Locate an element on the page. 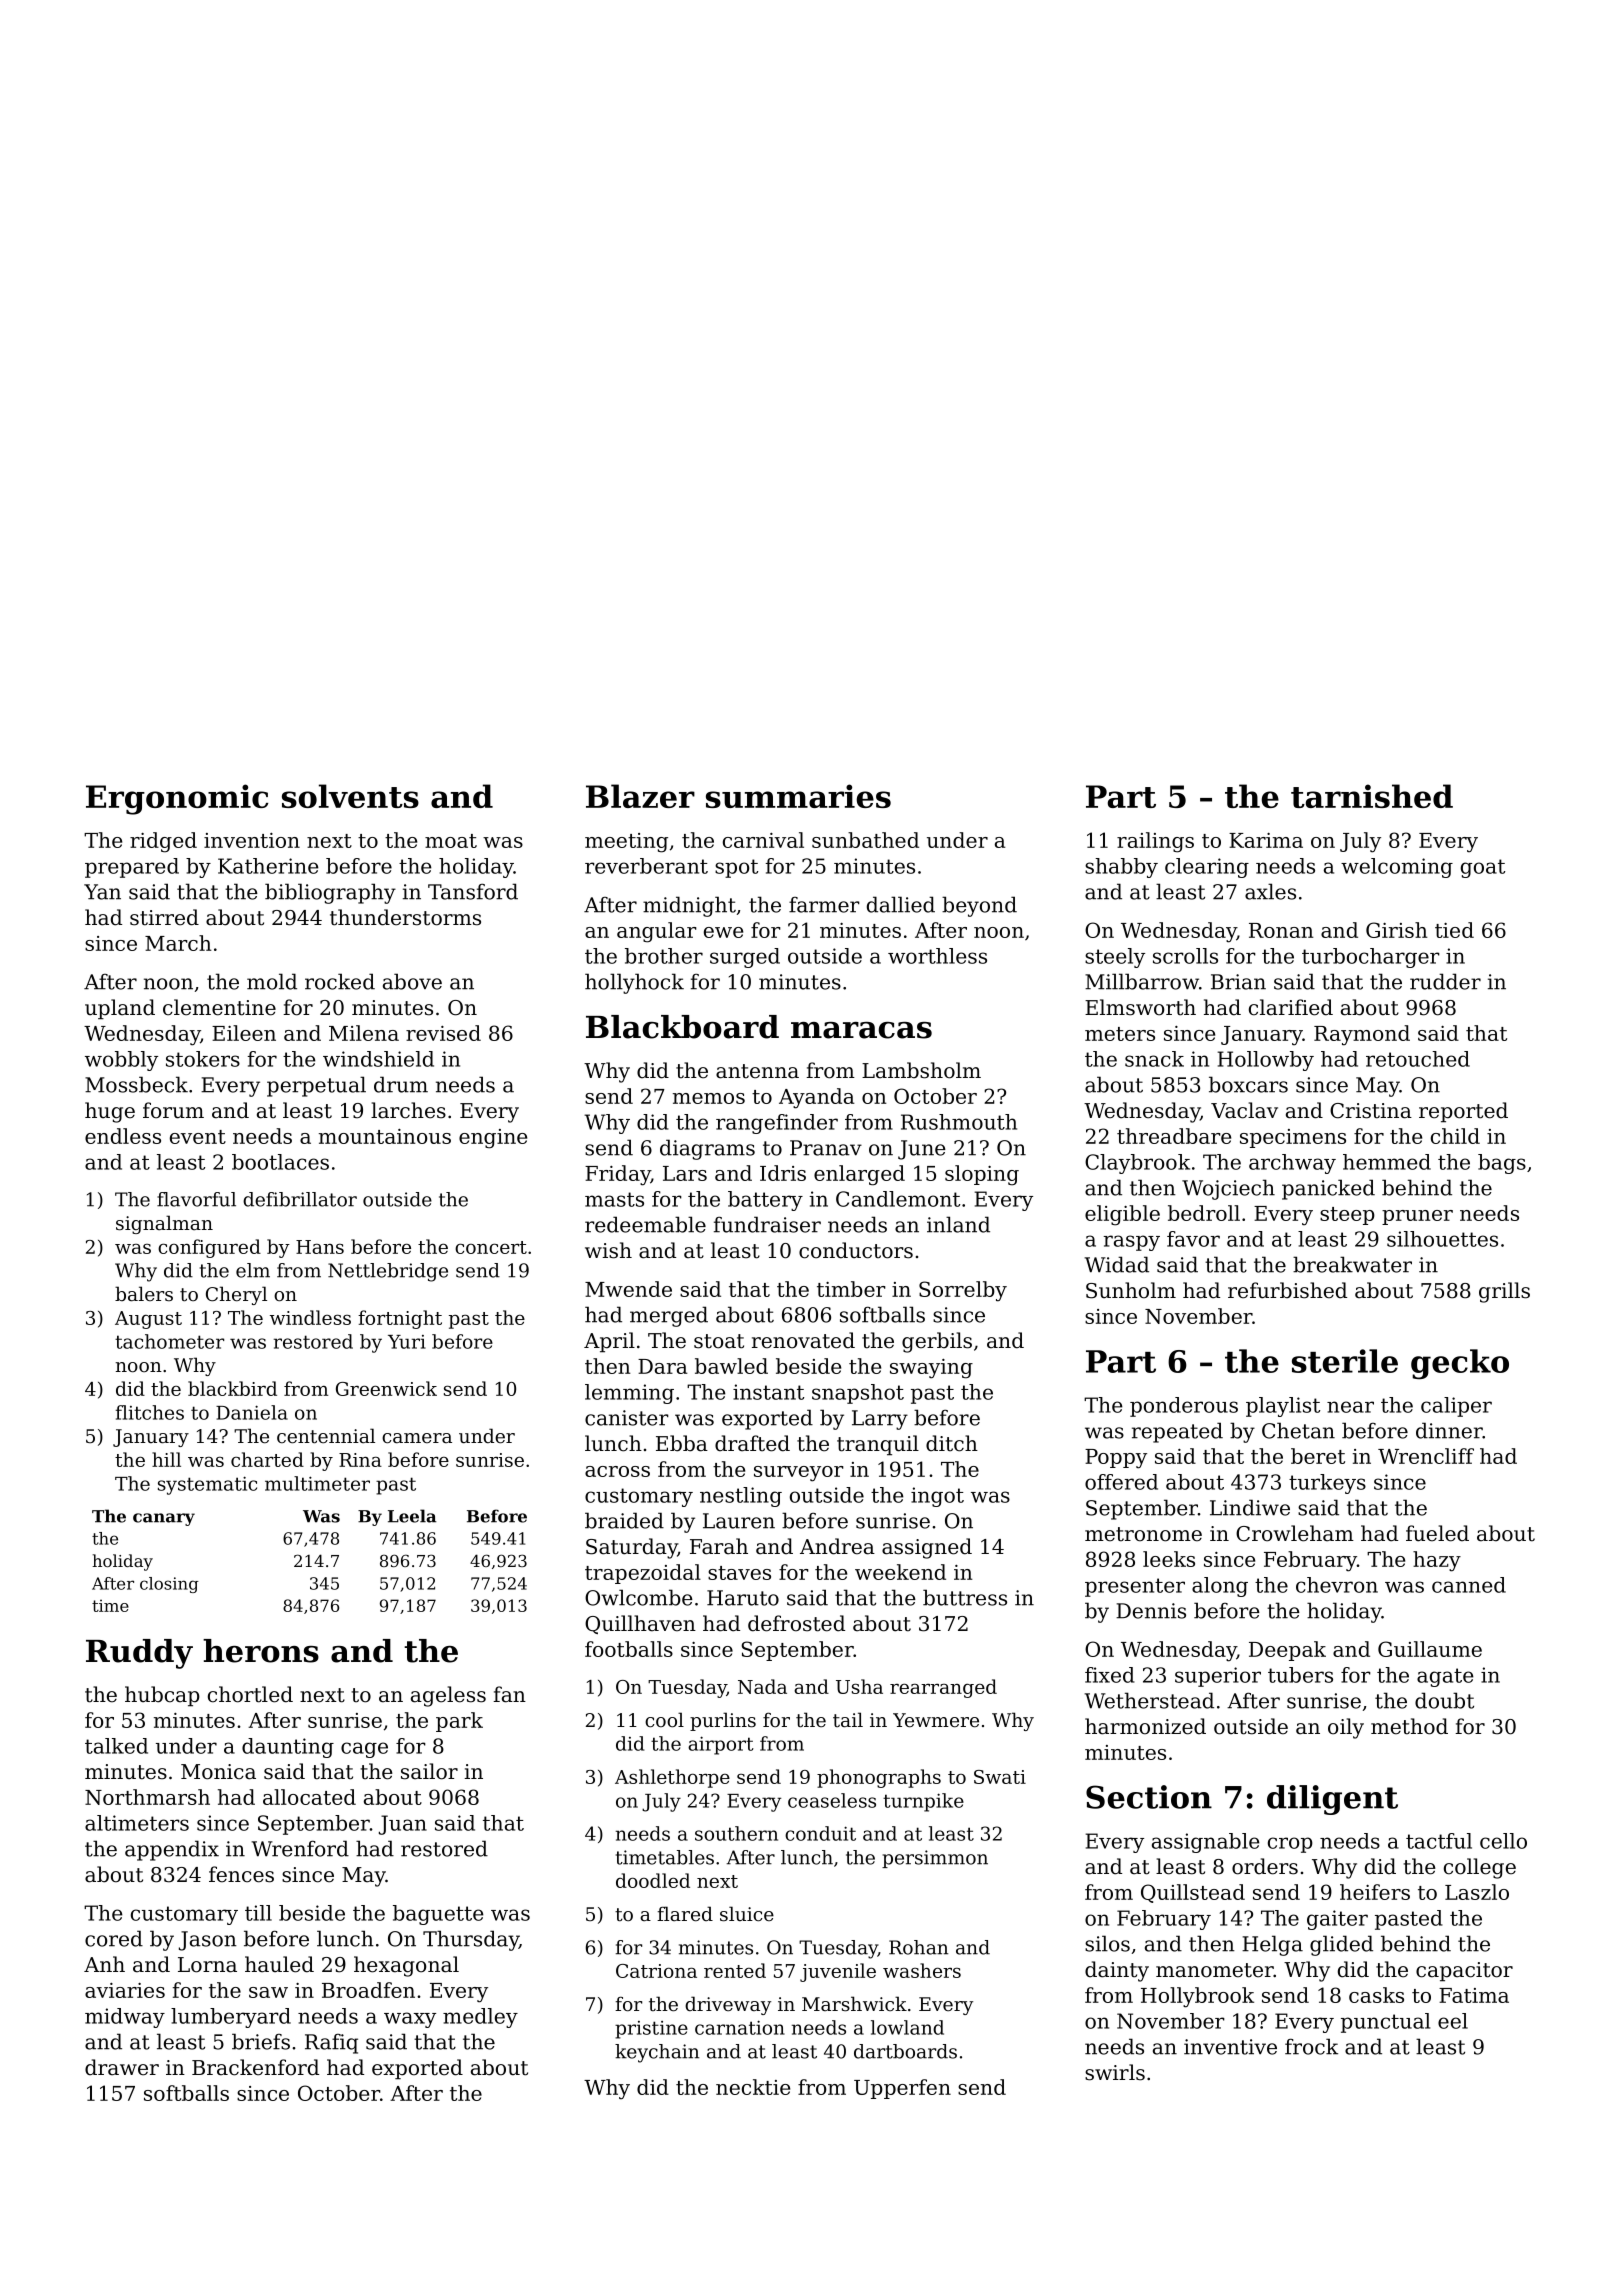 This page has height=2292, width=1620. defrosted is located at coordinates (796, 1623).
